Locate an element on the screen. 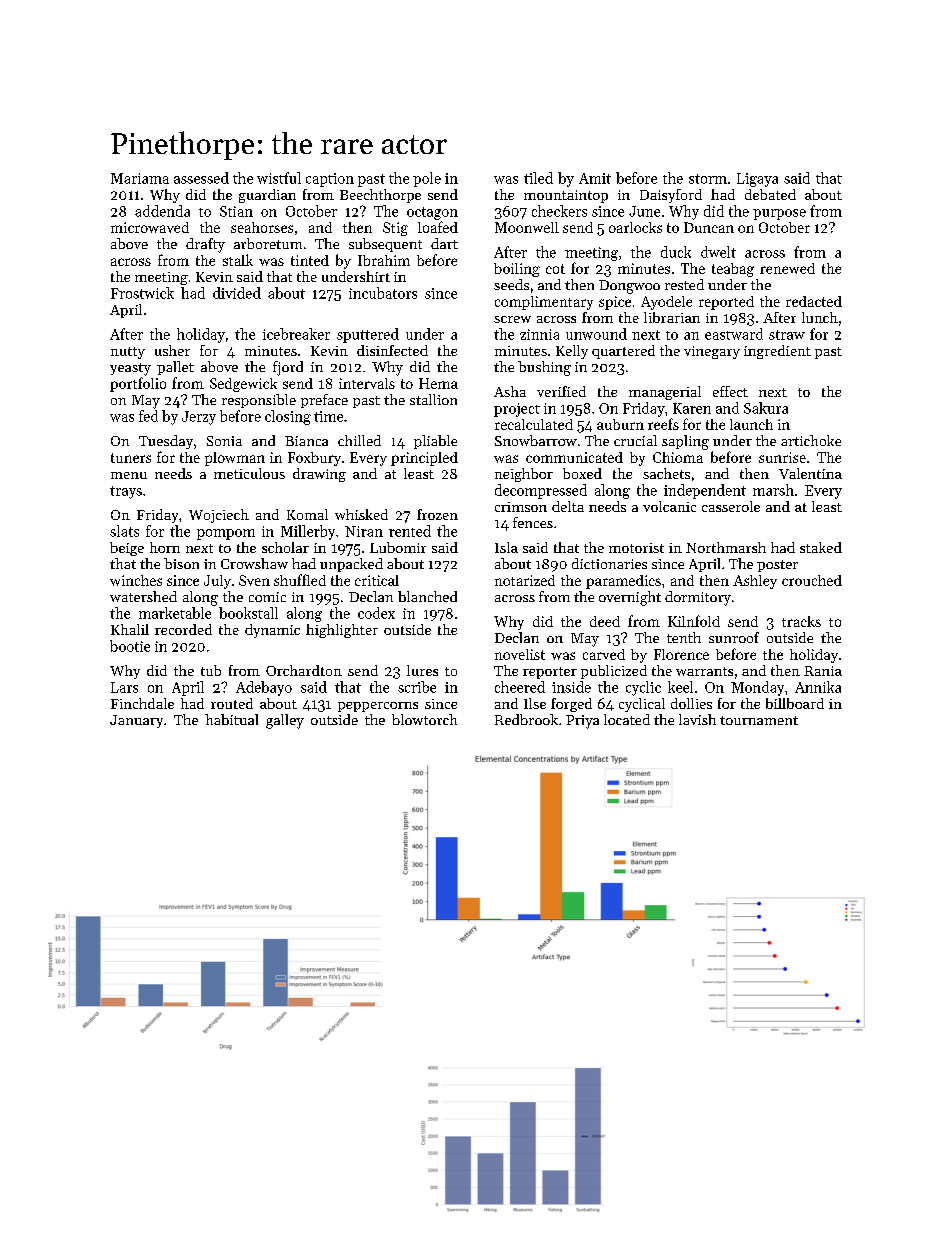 The width and height of the screenshot is (952, 1233). crucial is located at coordinates (635, 440).
